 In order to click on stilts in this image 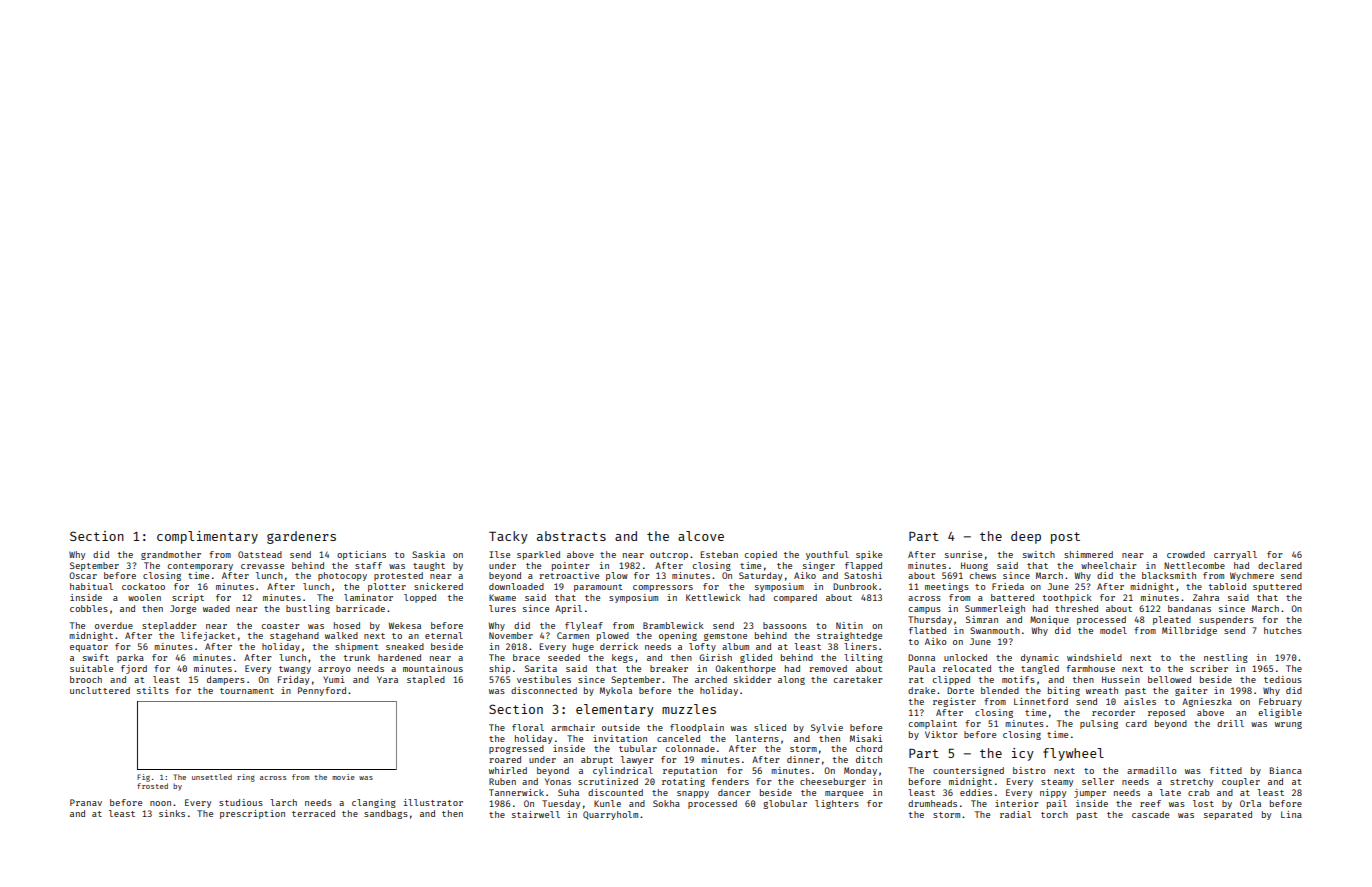, I will do `click(153, 690)`.
